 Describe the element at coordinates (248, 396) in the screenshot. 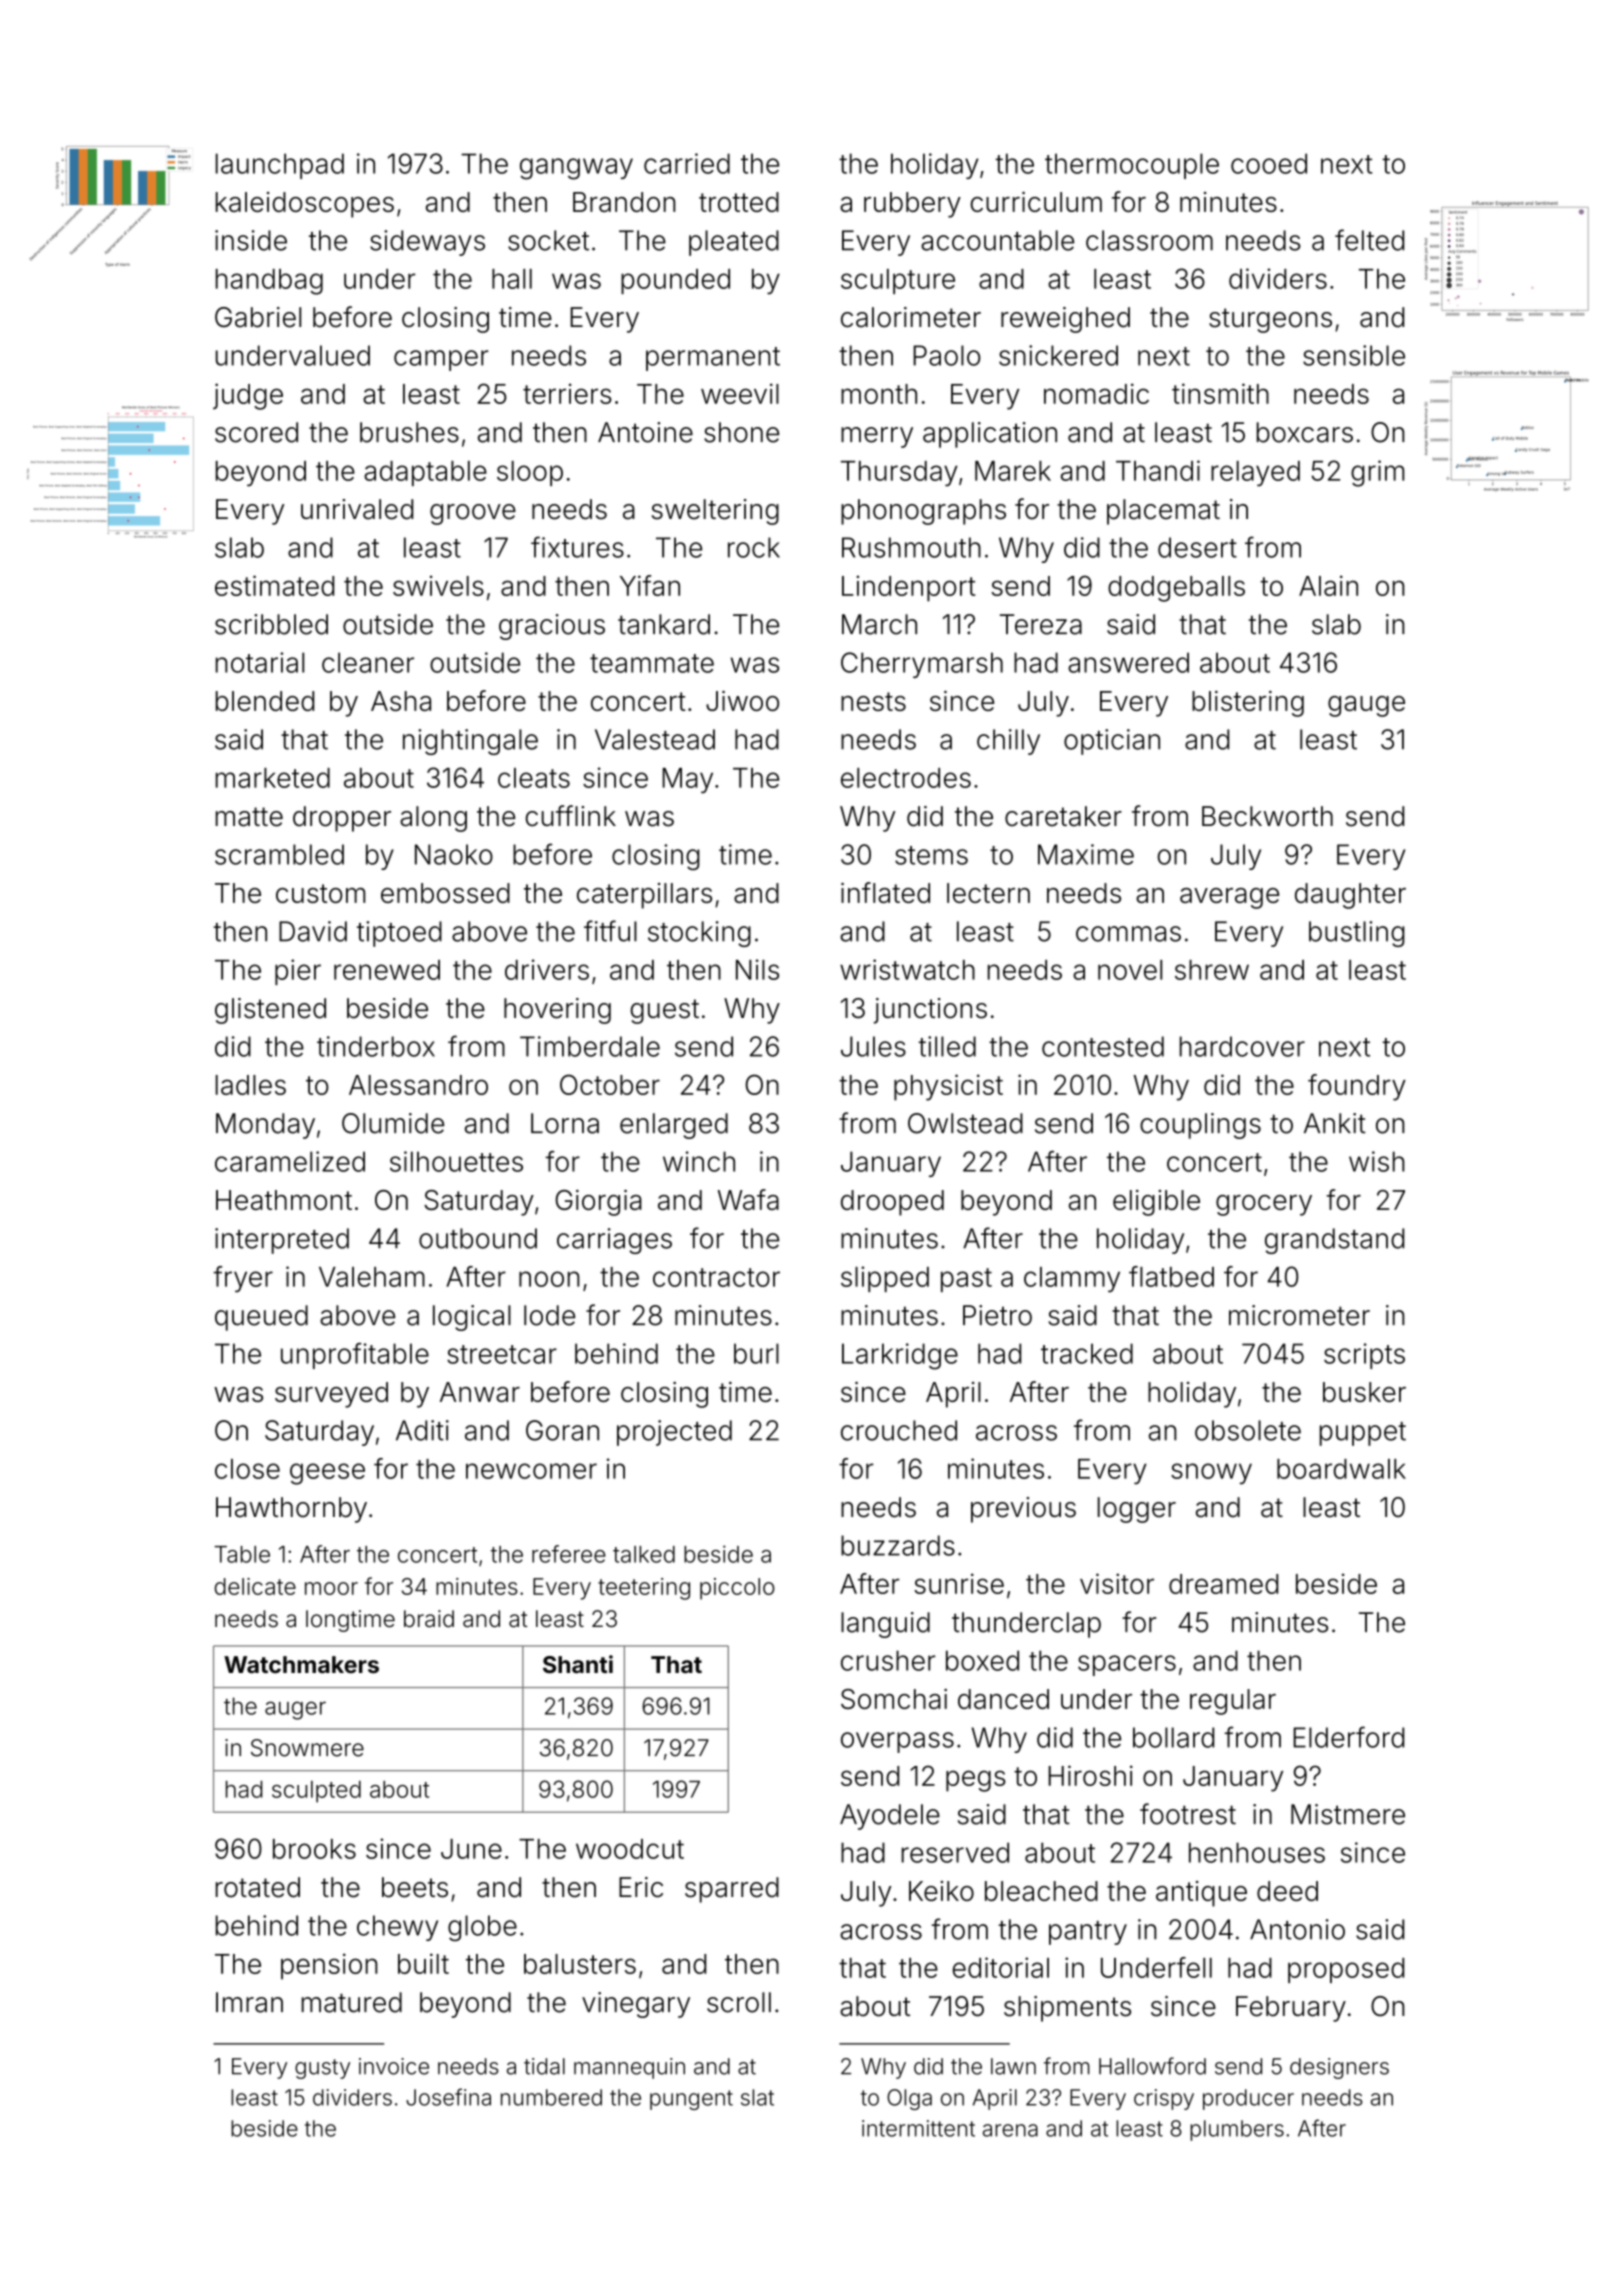

I see `judge` at that location.
